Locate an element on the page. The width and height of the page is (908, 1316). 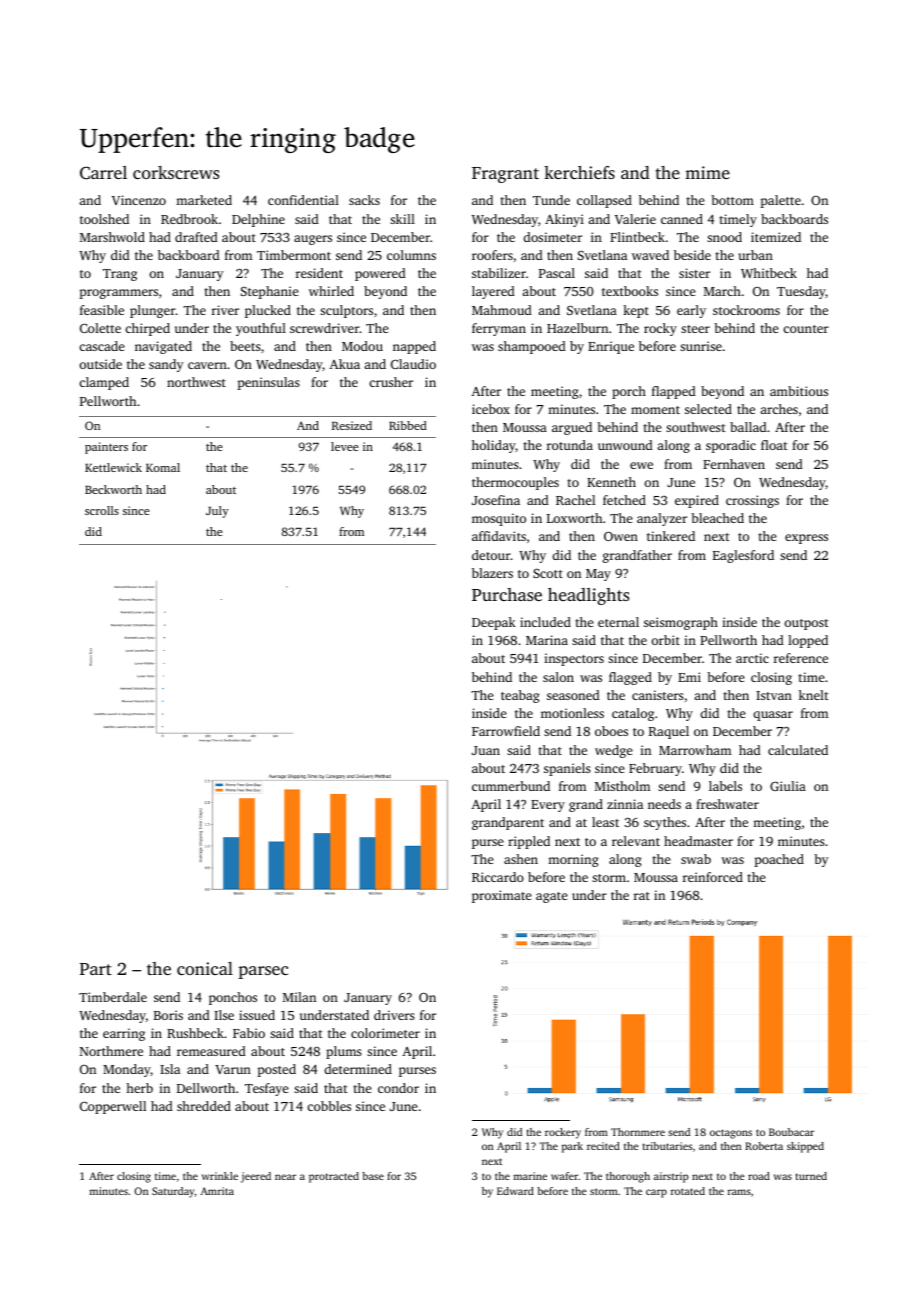
Komal is located at coordinates (163, 467).
